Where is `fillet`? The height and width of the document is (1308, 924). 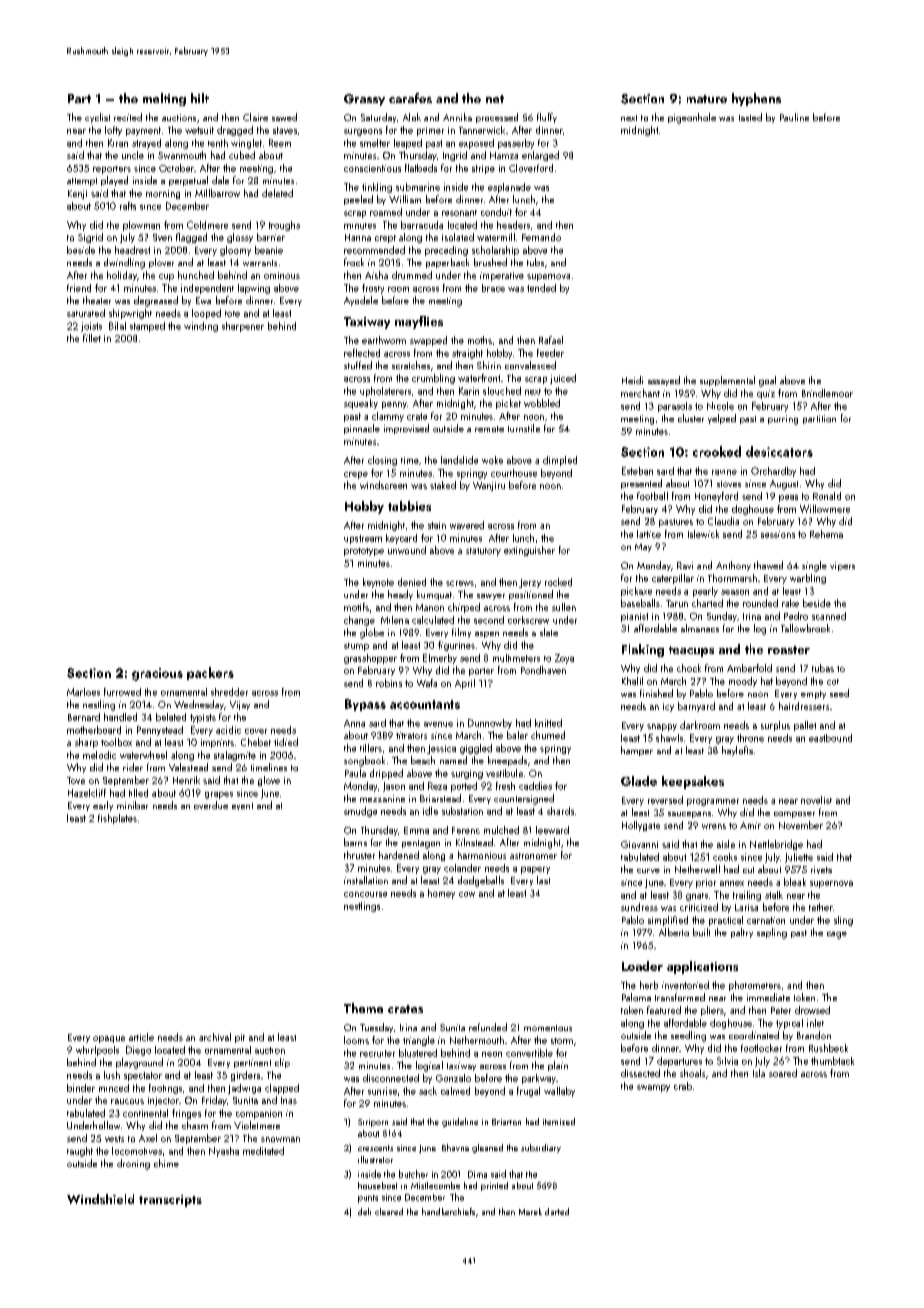
fillet is located at coordinates (92, 338).
